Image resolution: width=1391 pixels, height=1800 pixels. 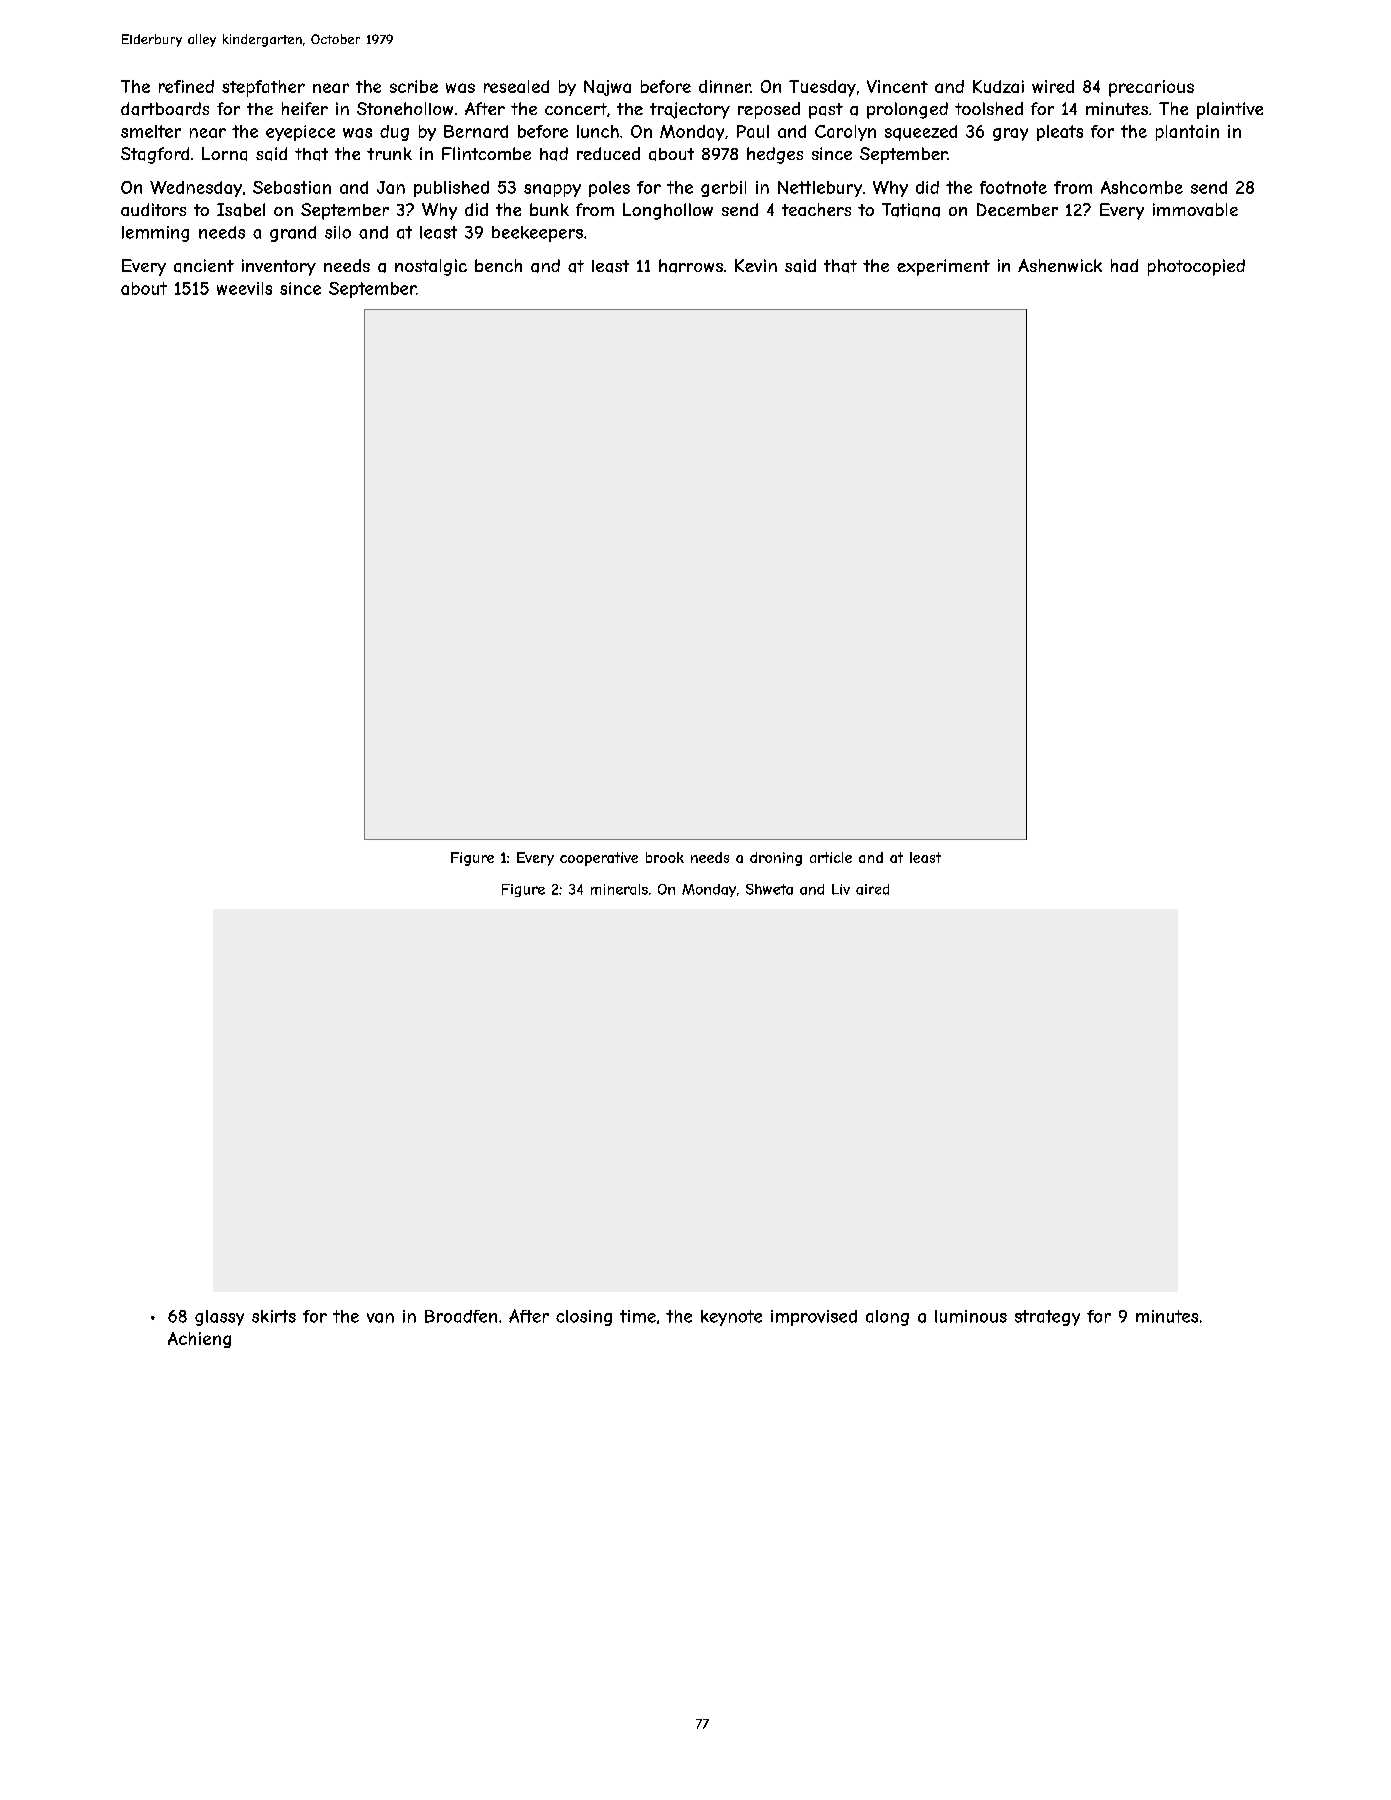 What do you see at coordinates (998, 86) in the screenshot?
I see `Kudzai` at bounding box center [998, 86].
